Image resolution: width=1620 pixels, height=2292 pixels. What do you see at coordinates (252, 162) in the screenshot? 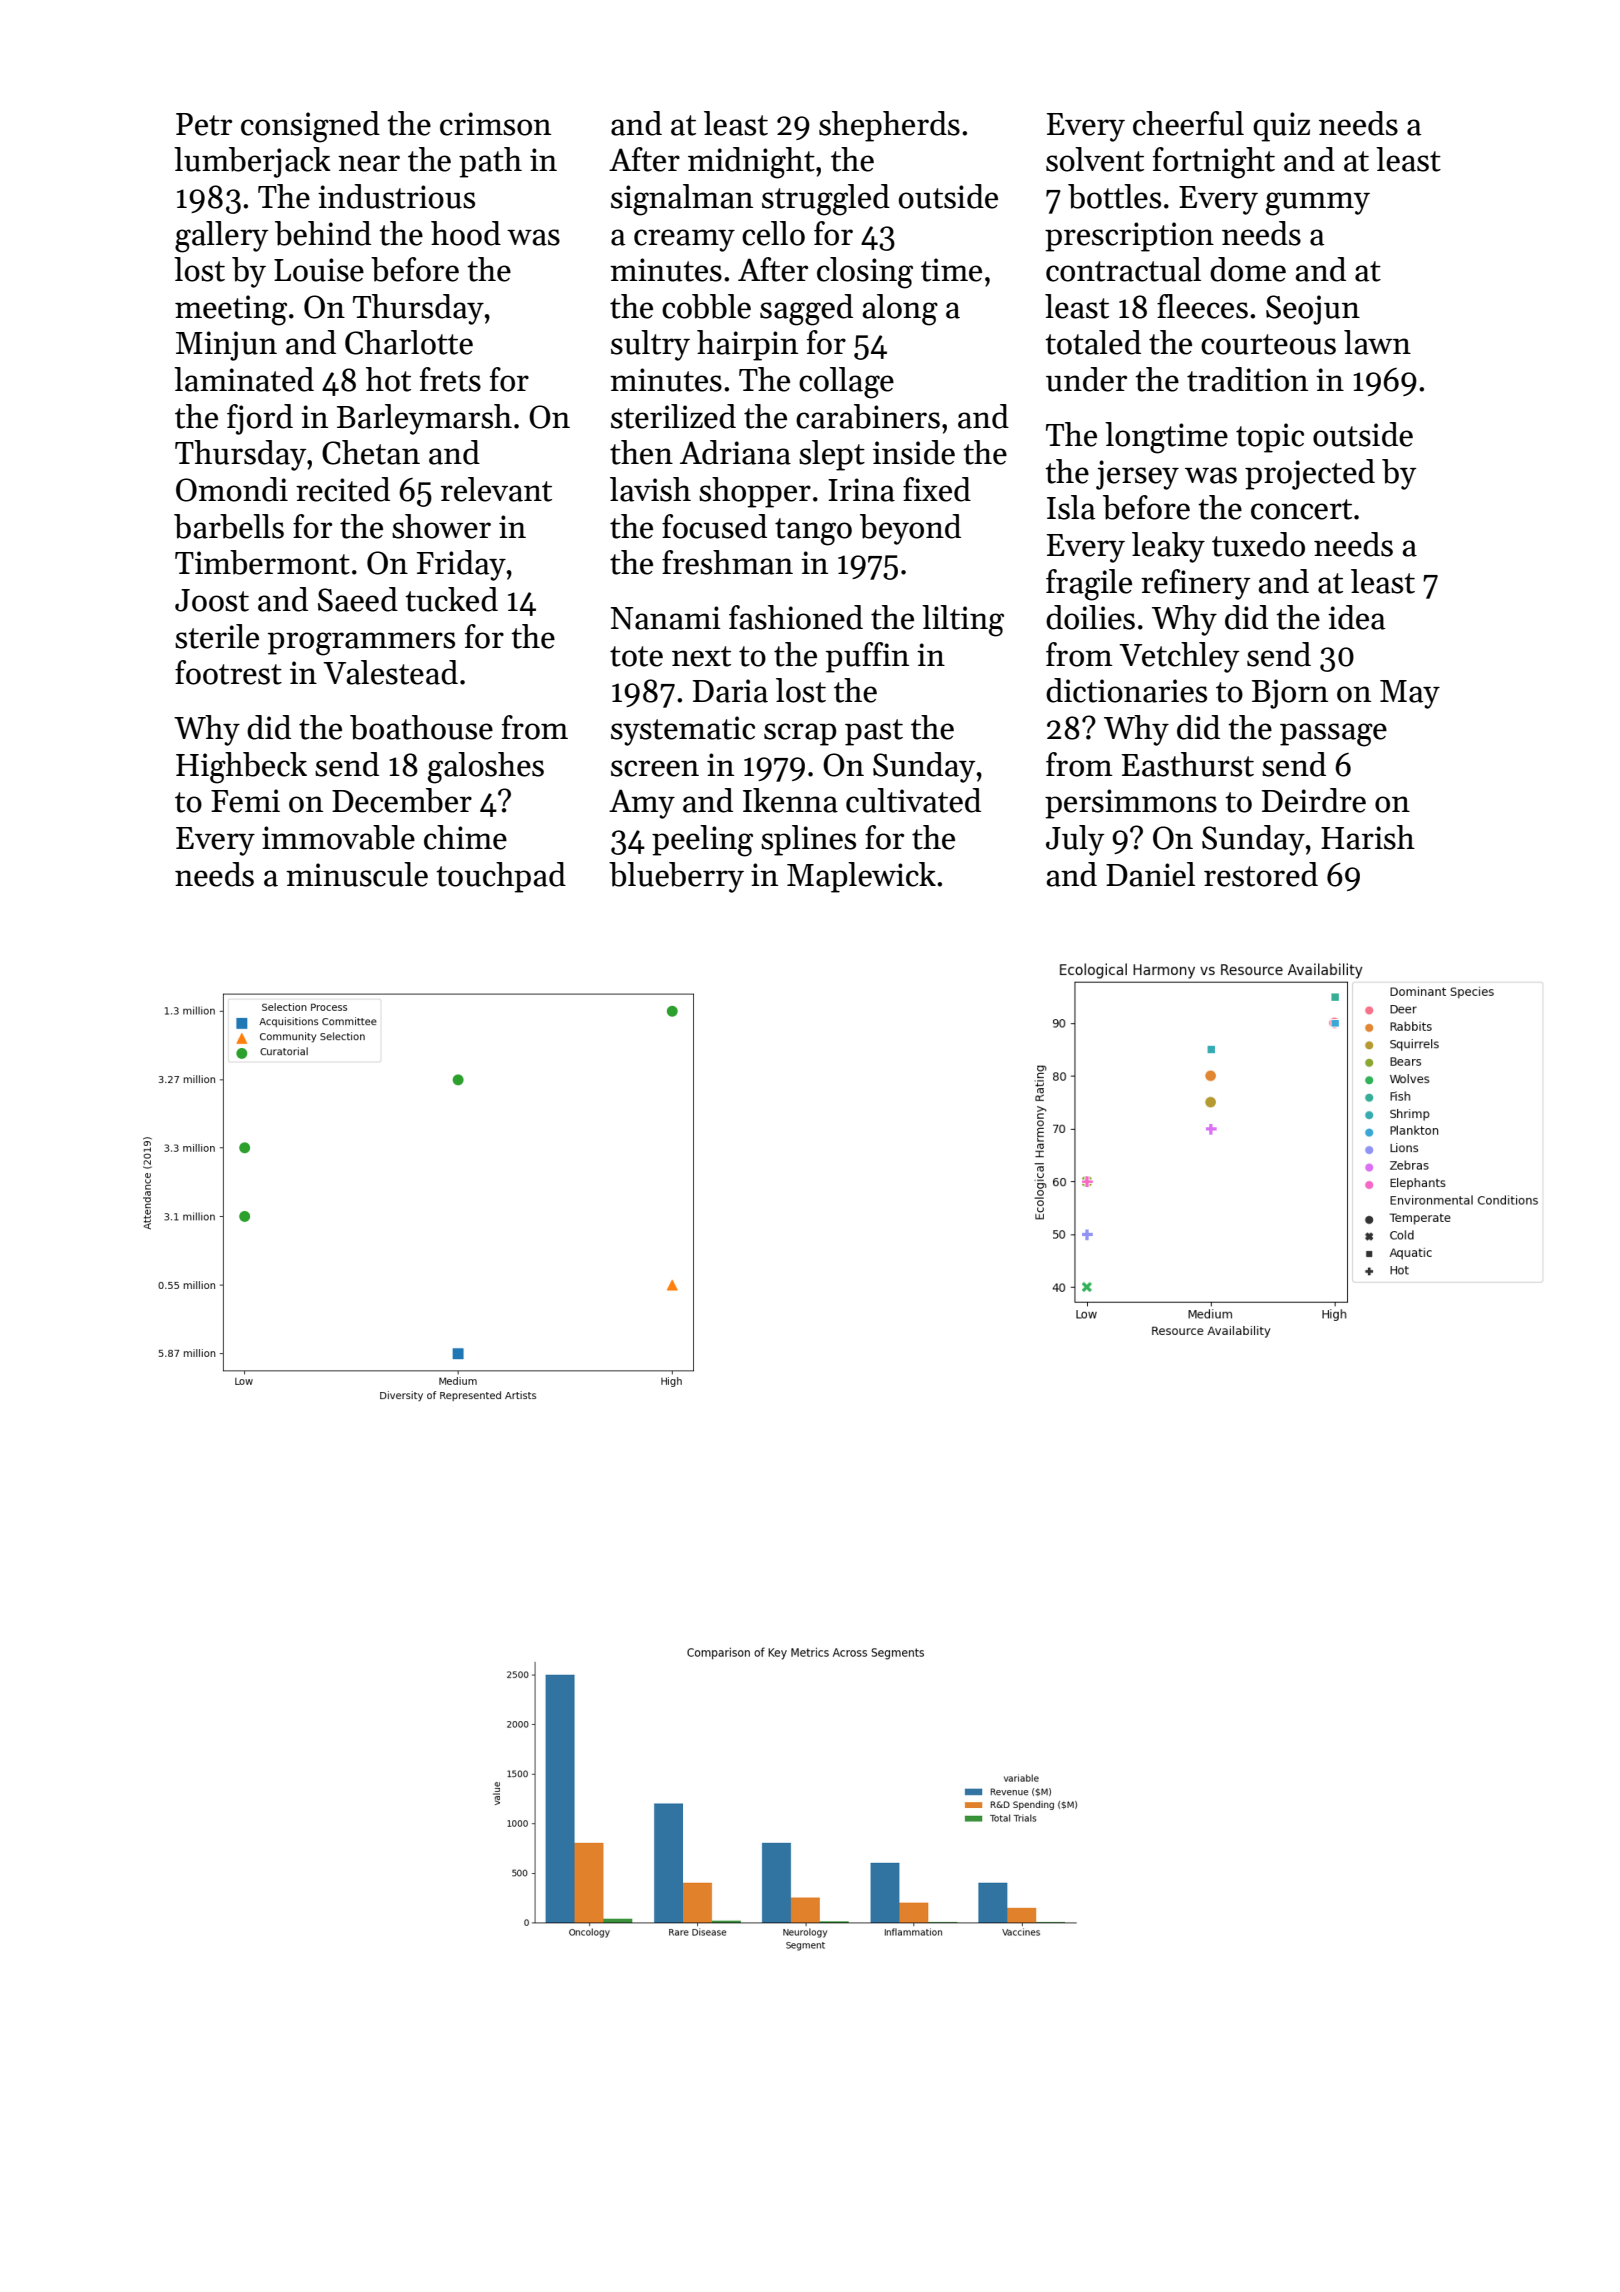
I see `lumberjack` at bounding box center [252, 162].
